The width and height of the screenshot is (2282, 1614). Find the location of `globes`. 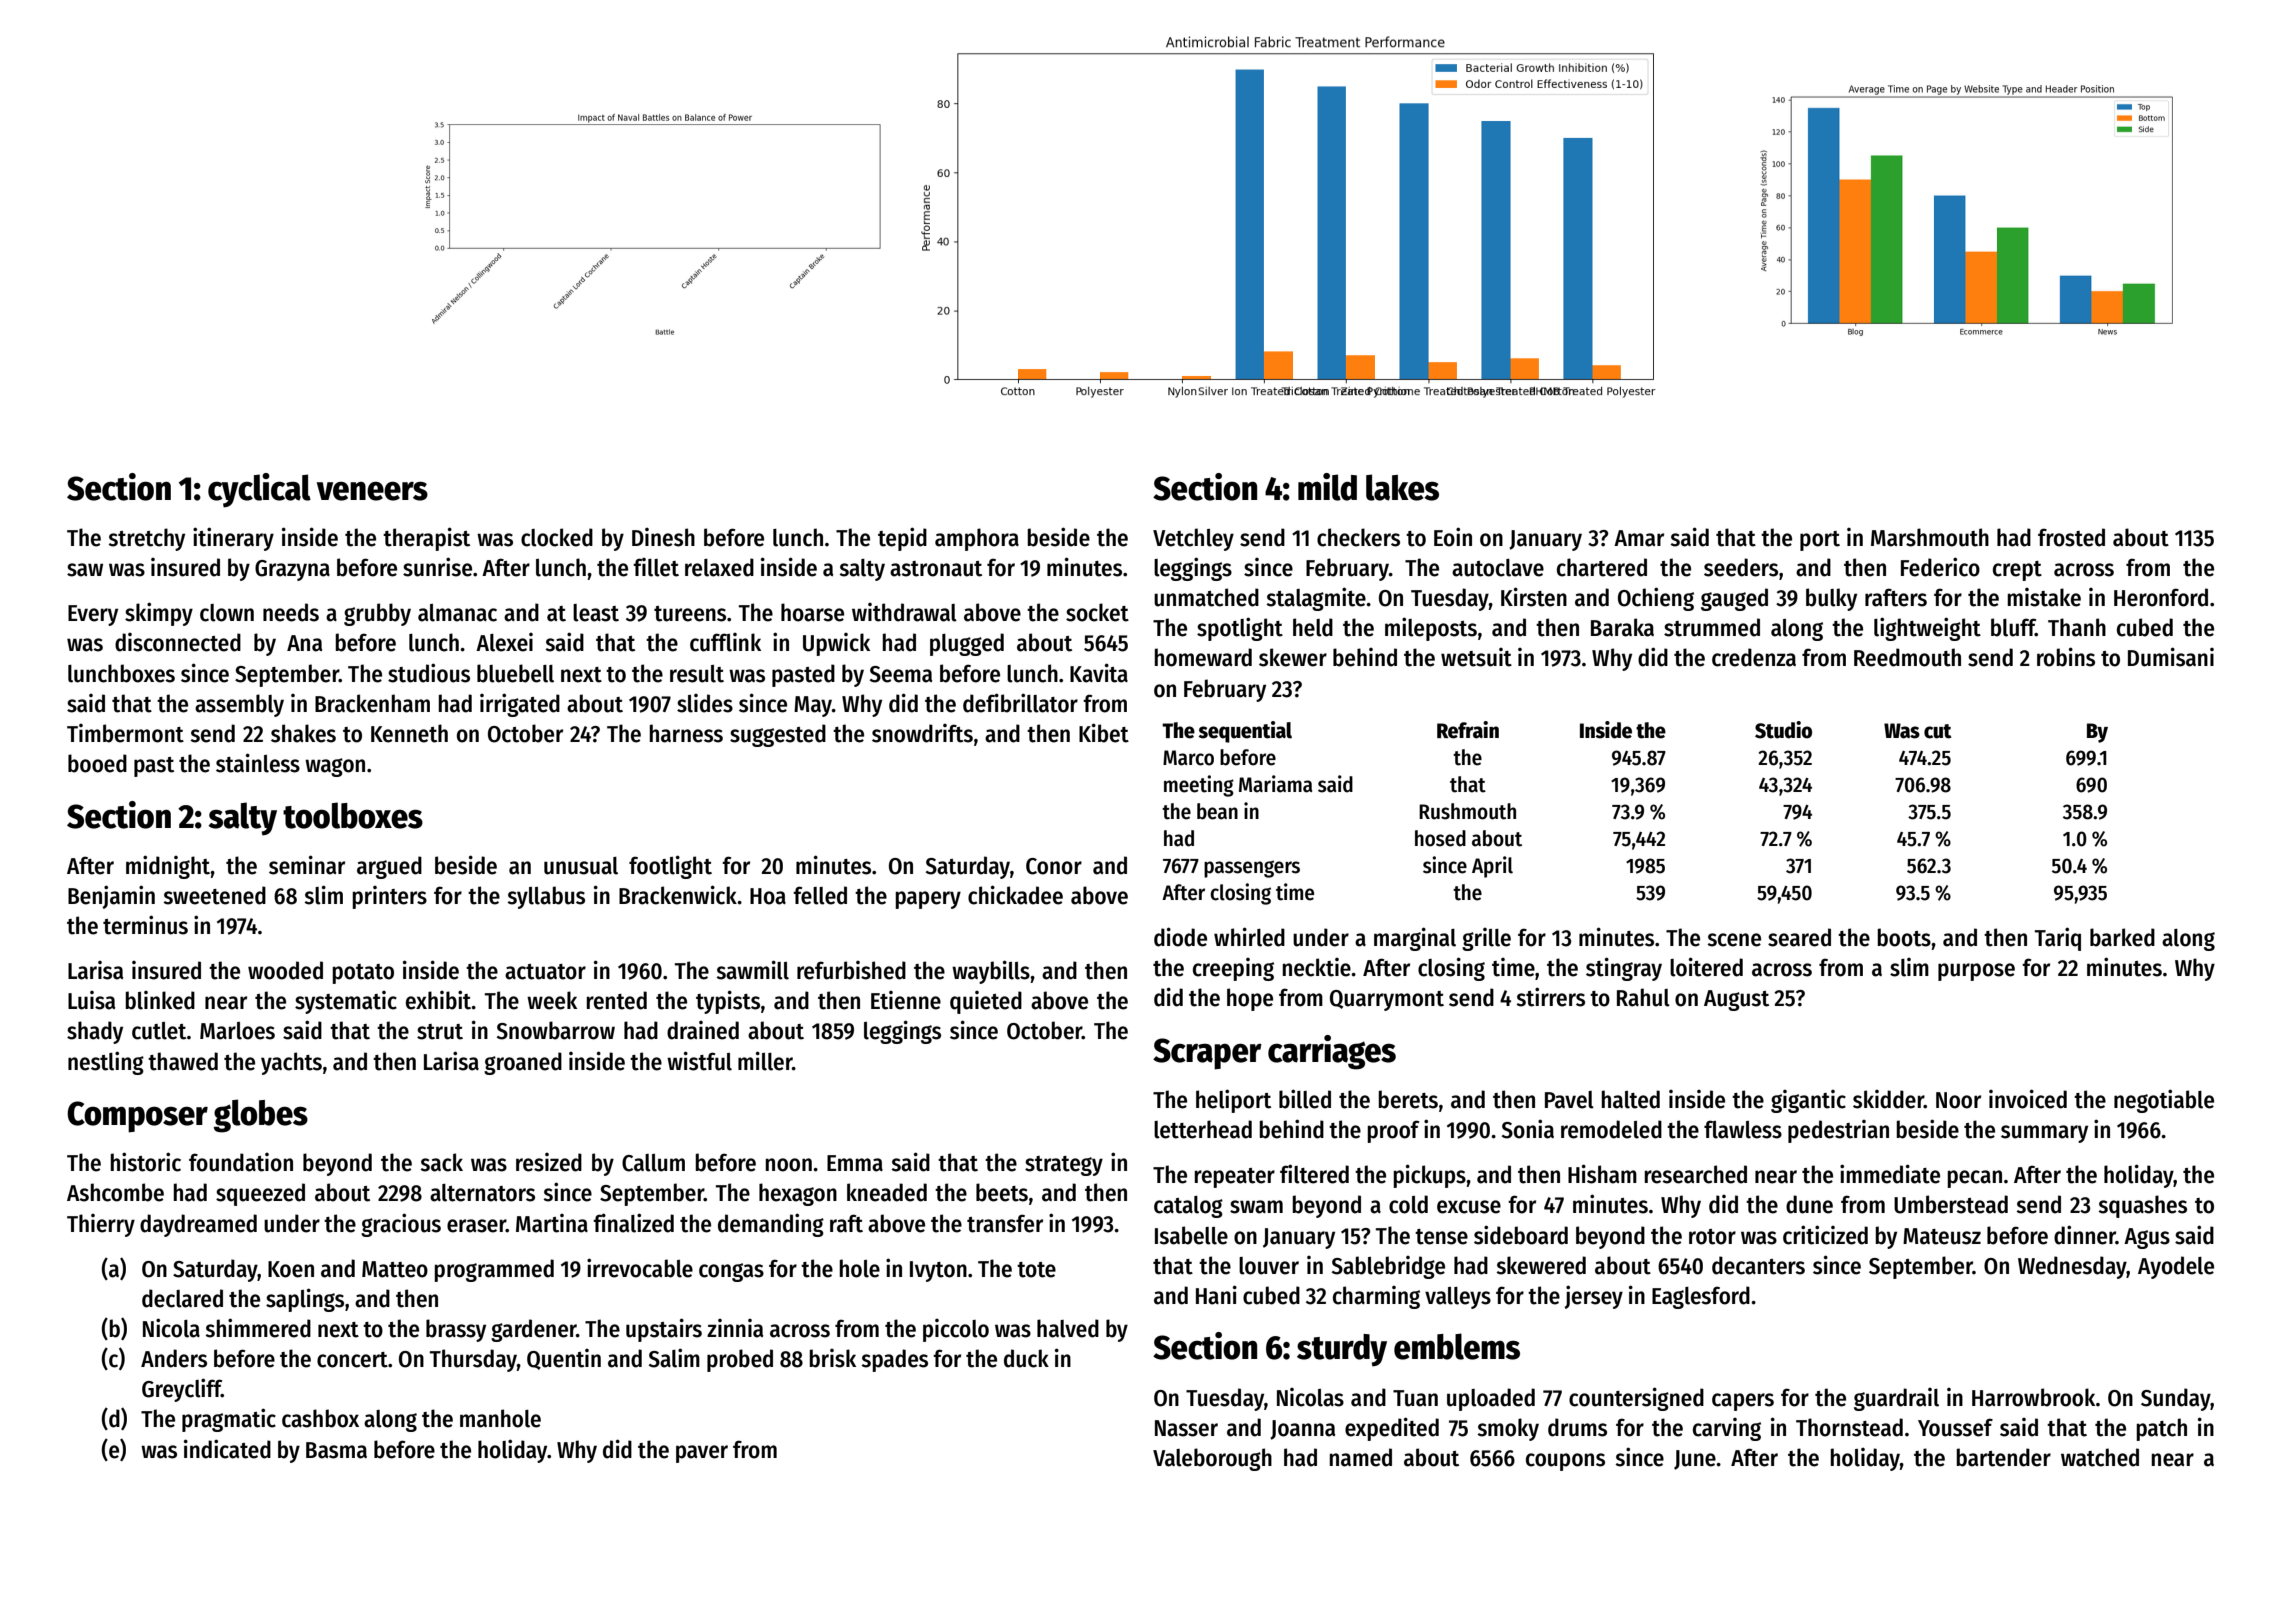

globes is located at coordinates (261, 1116).
